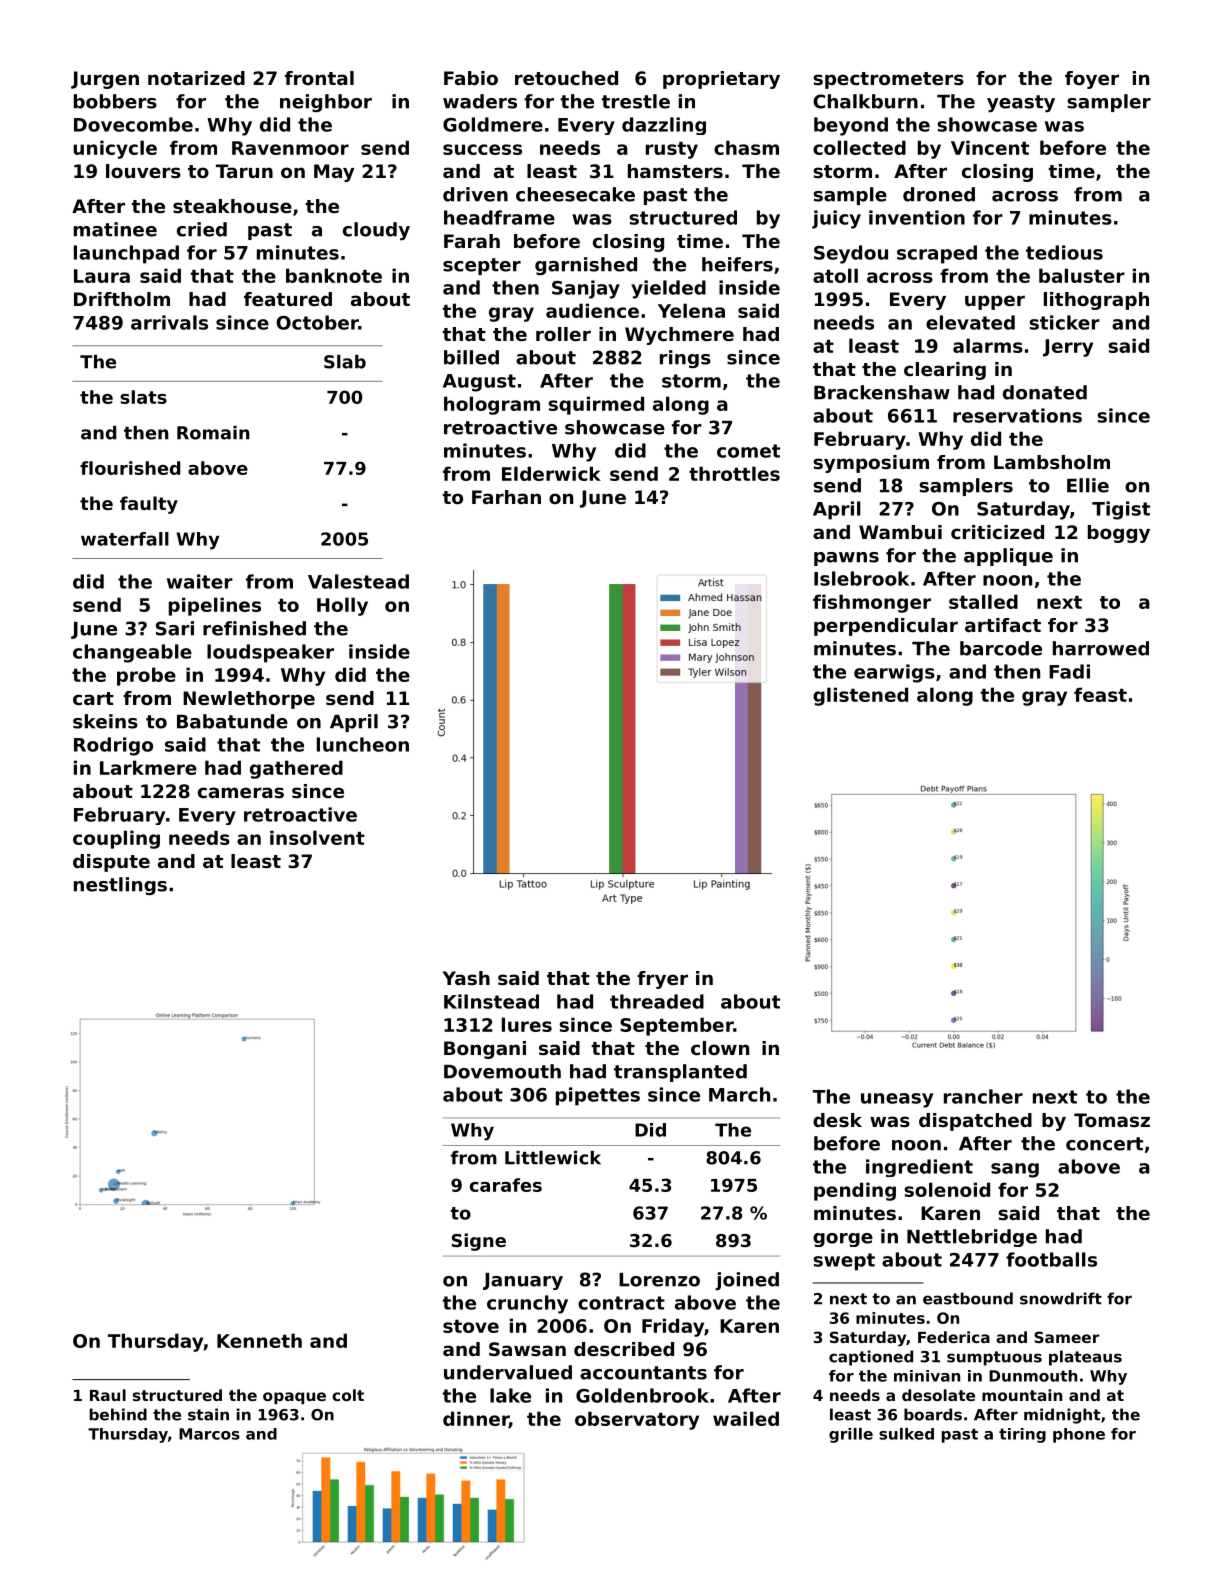  I want to click on Tomasz, so click(1112, 1120).
